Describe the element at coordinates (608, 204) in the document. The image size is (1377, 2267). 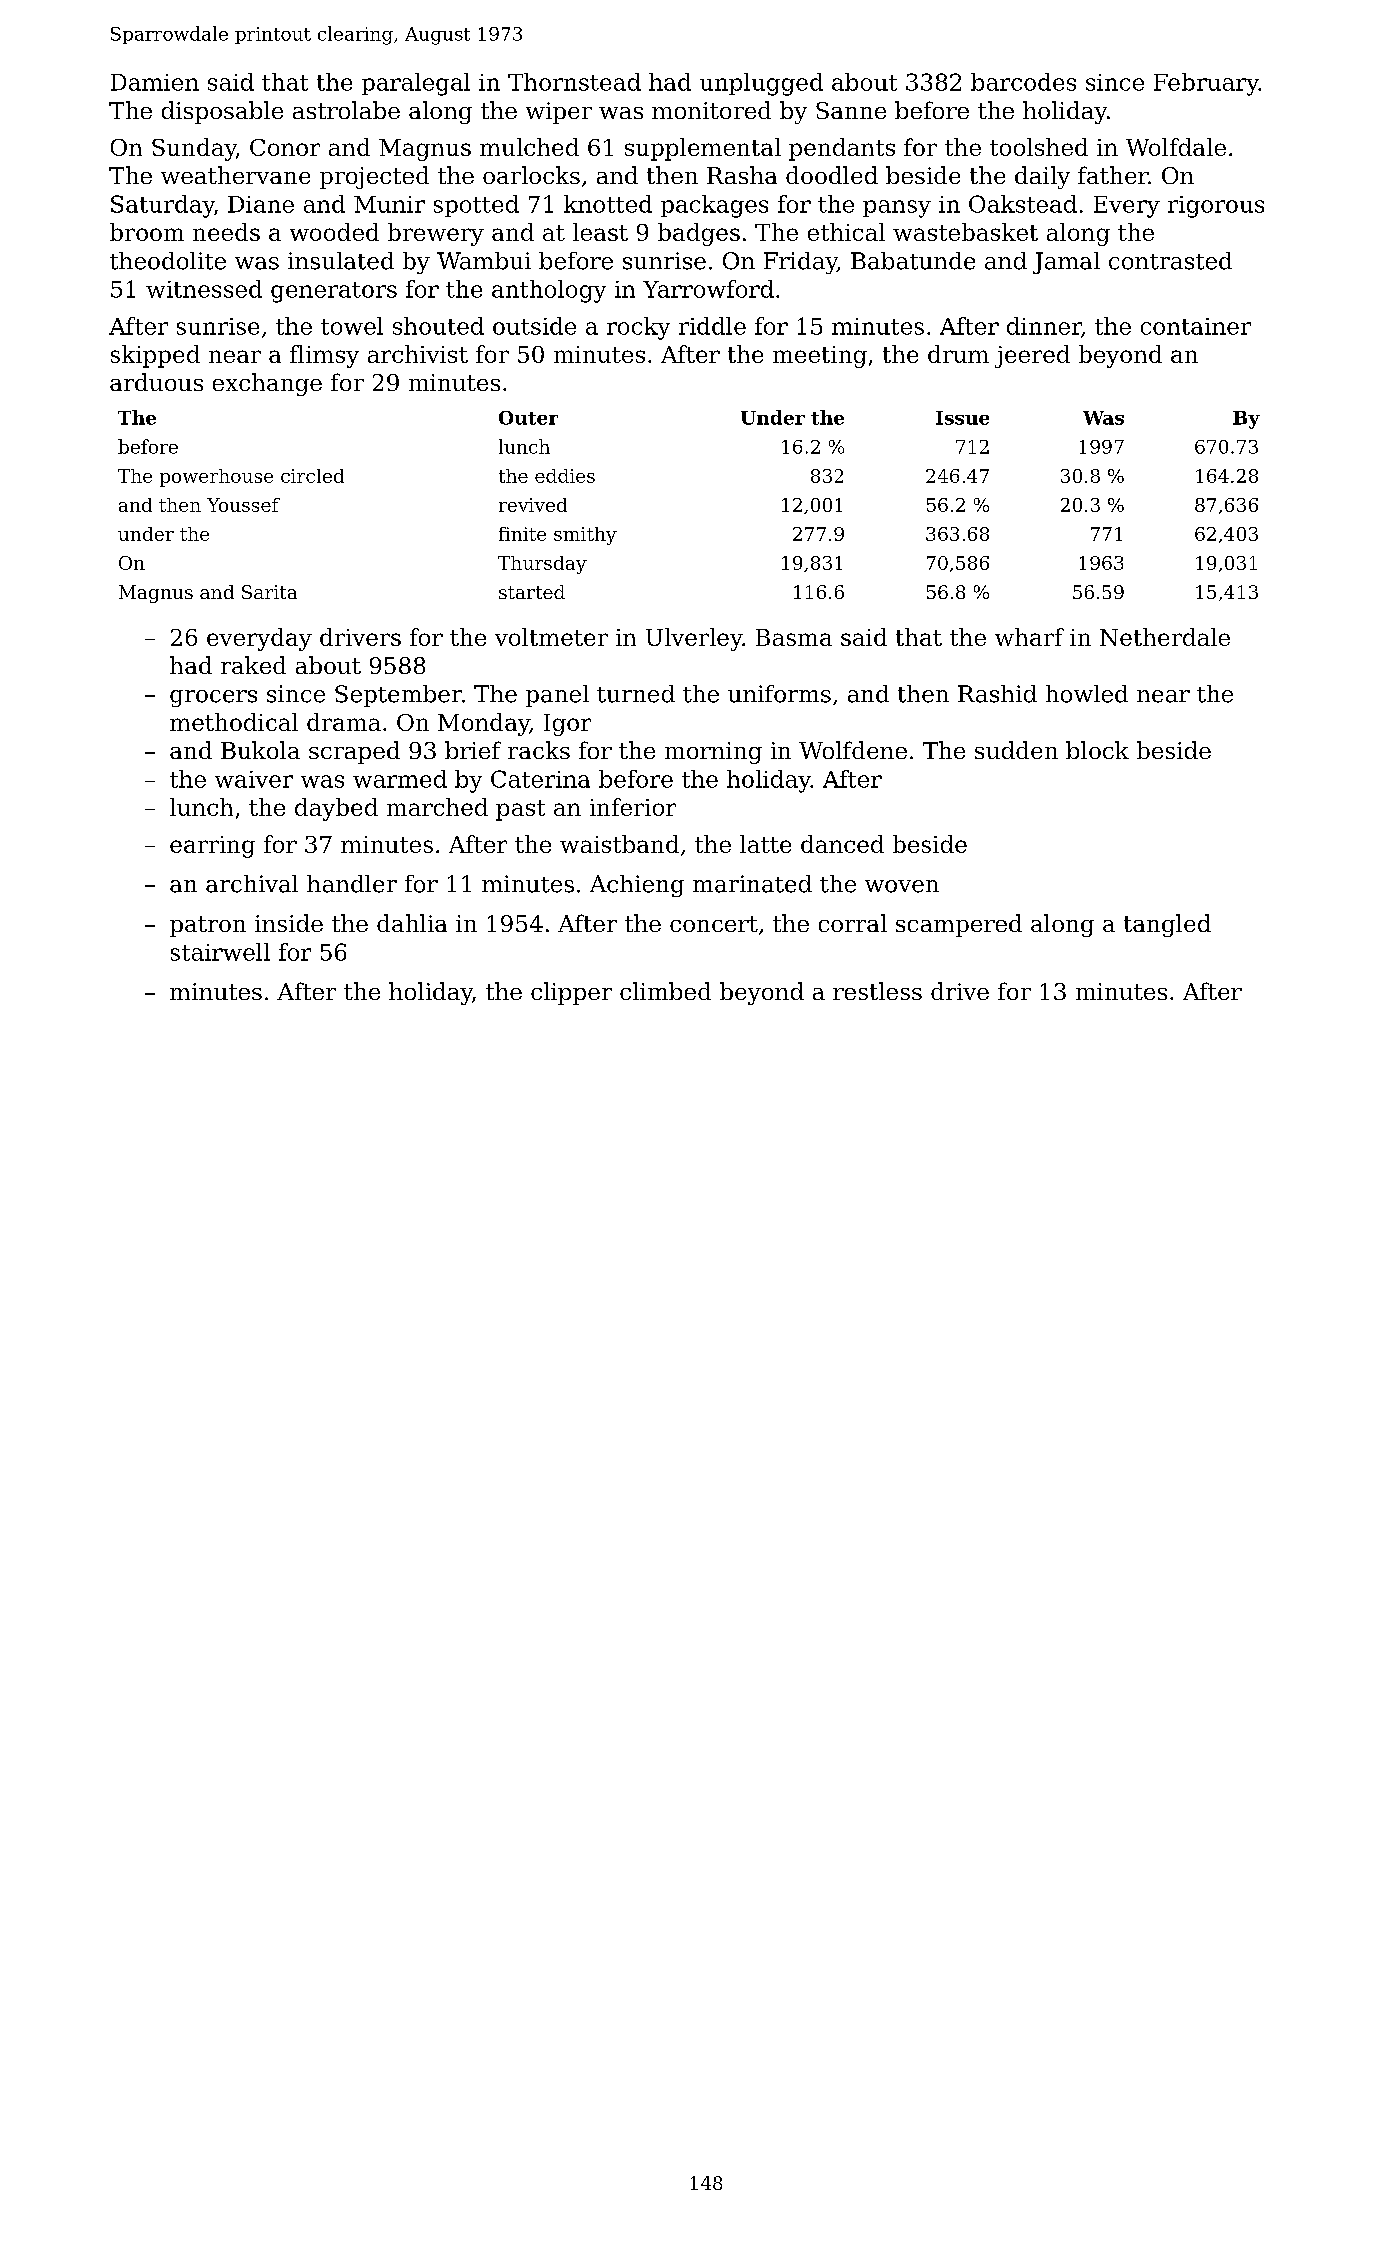
I see `knotted` at that location.
